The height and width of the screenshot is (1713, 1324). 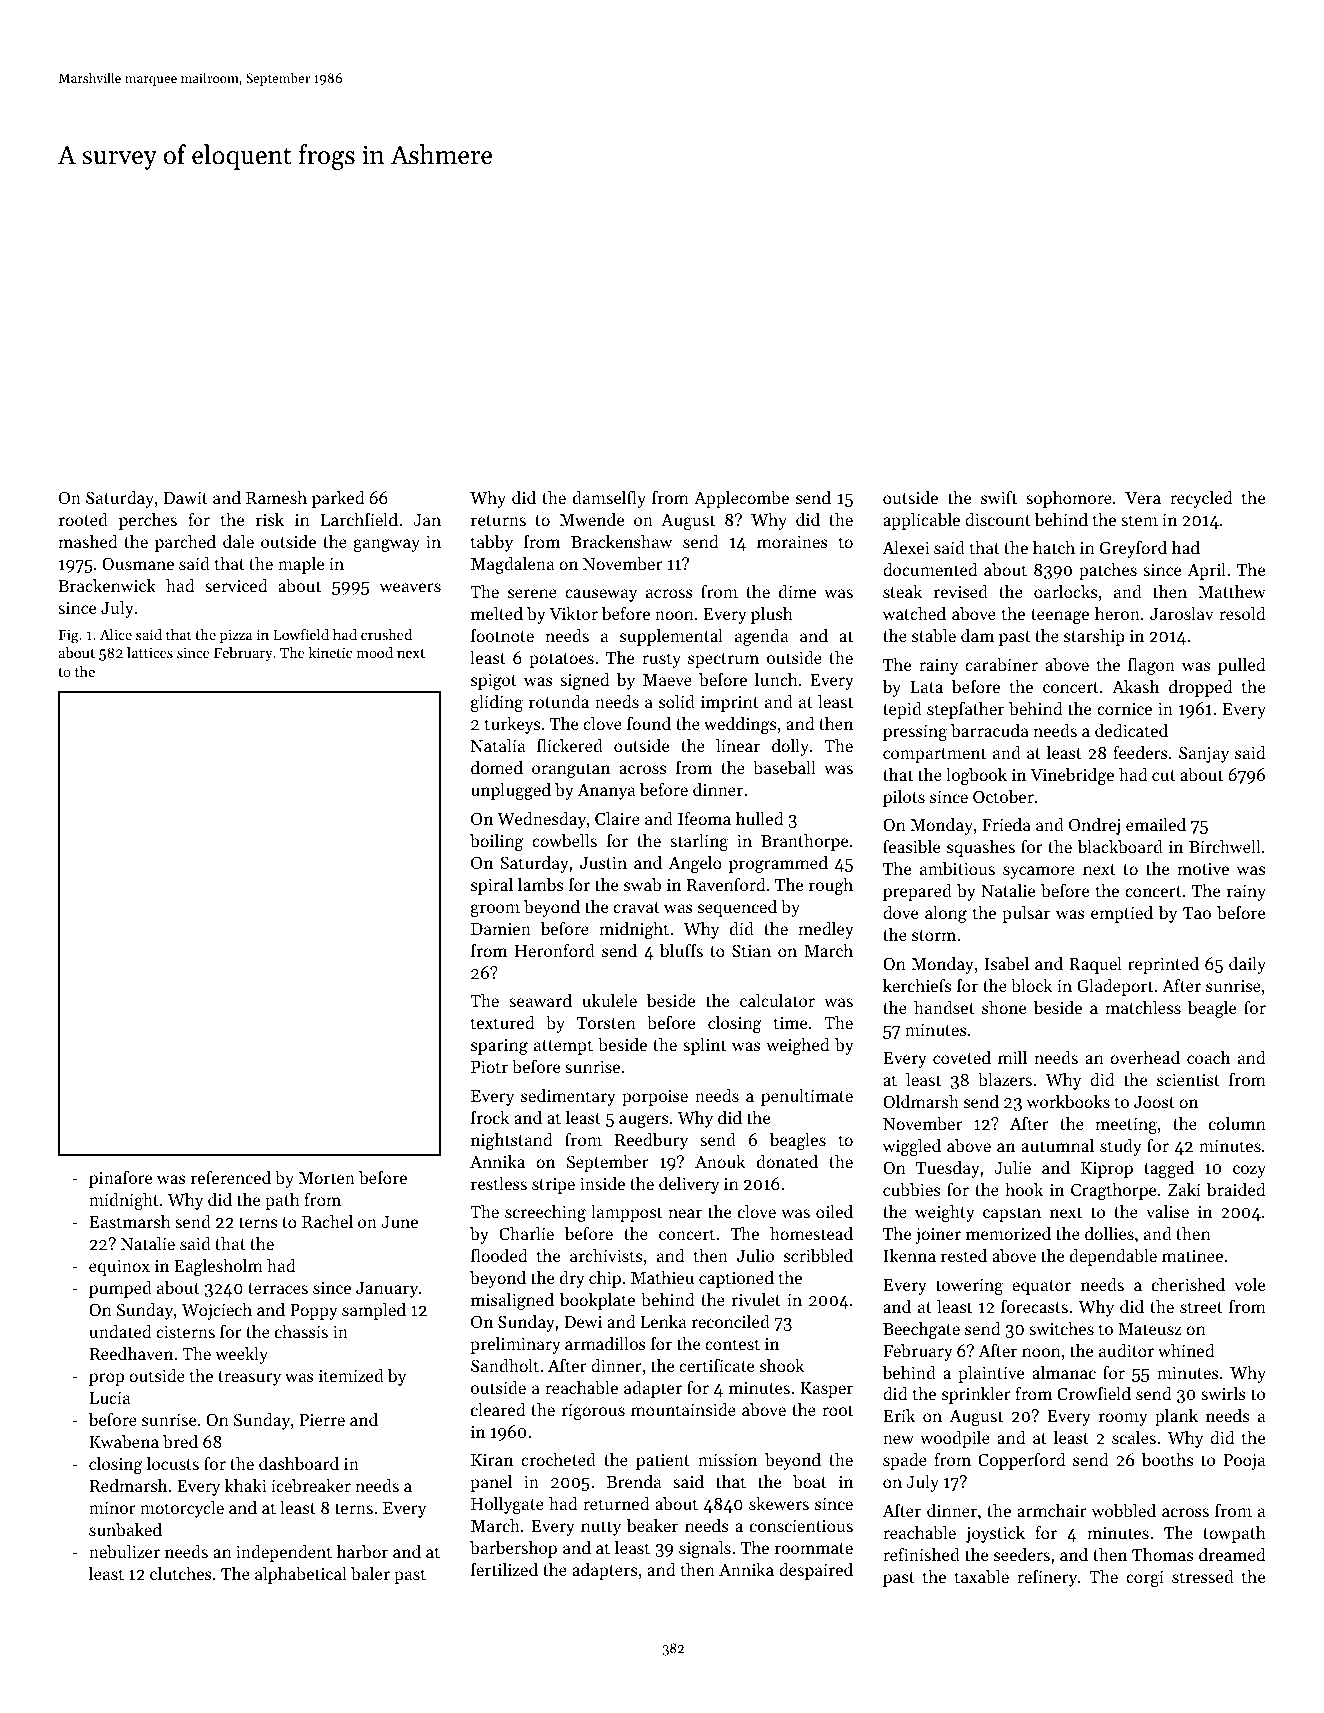 What do you see at coordinates (504, 1569) in the screenshot?
I see `fertilized` at bounding box center [504, 1569].
